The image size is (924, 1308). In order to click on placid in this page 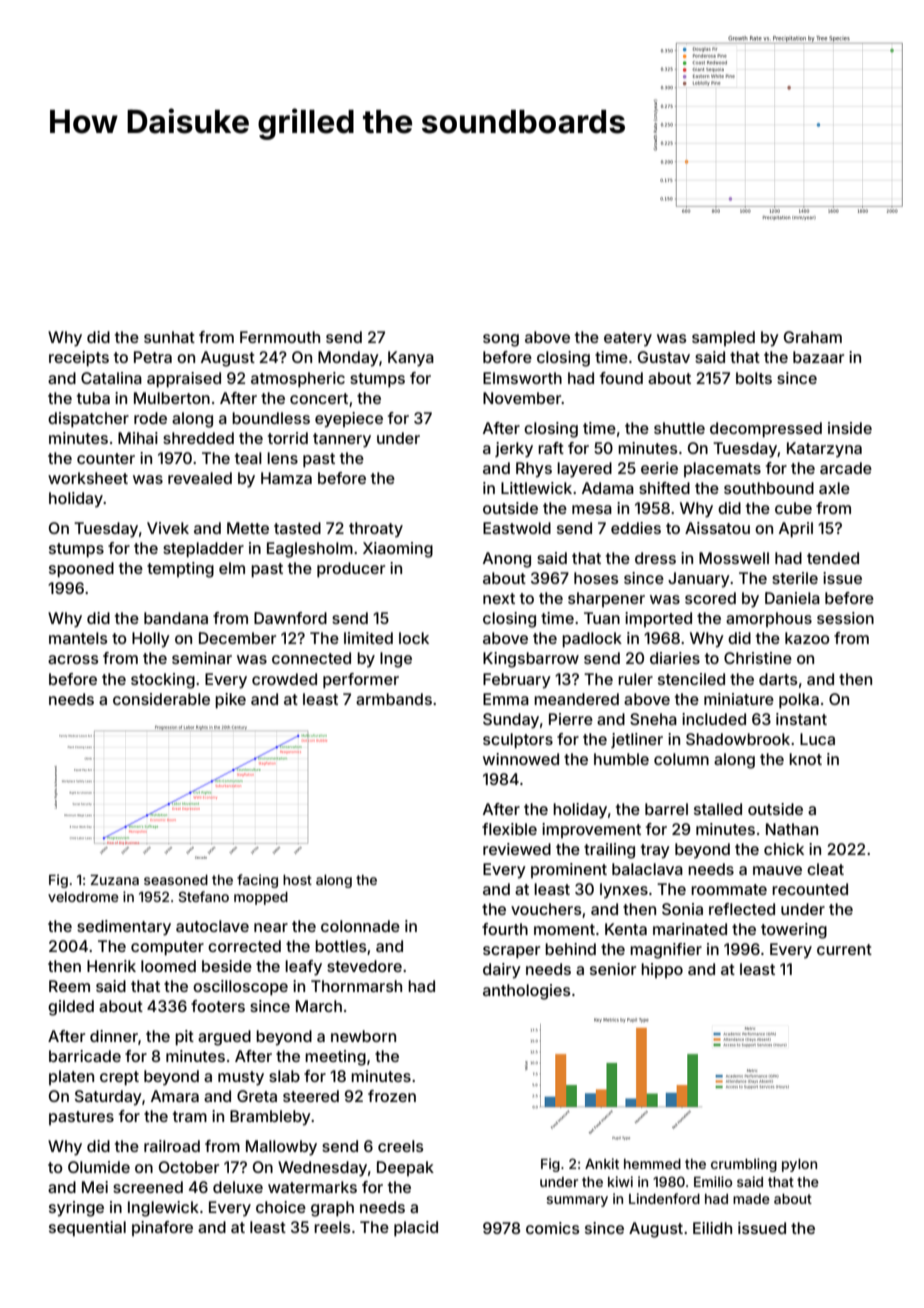, I will do `click(416, 1229)`.
